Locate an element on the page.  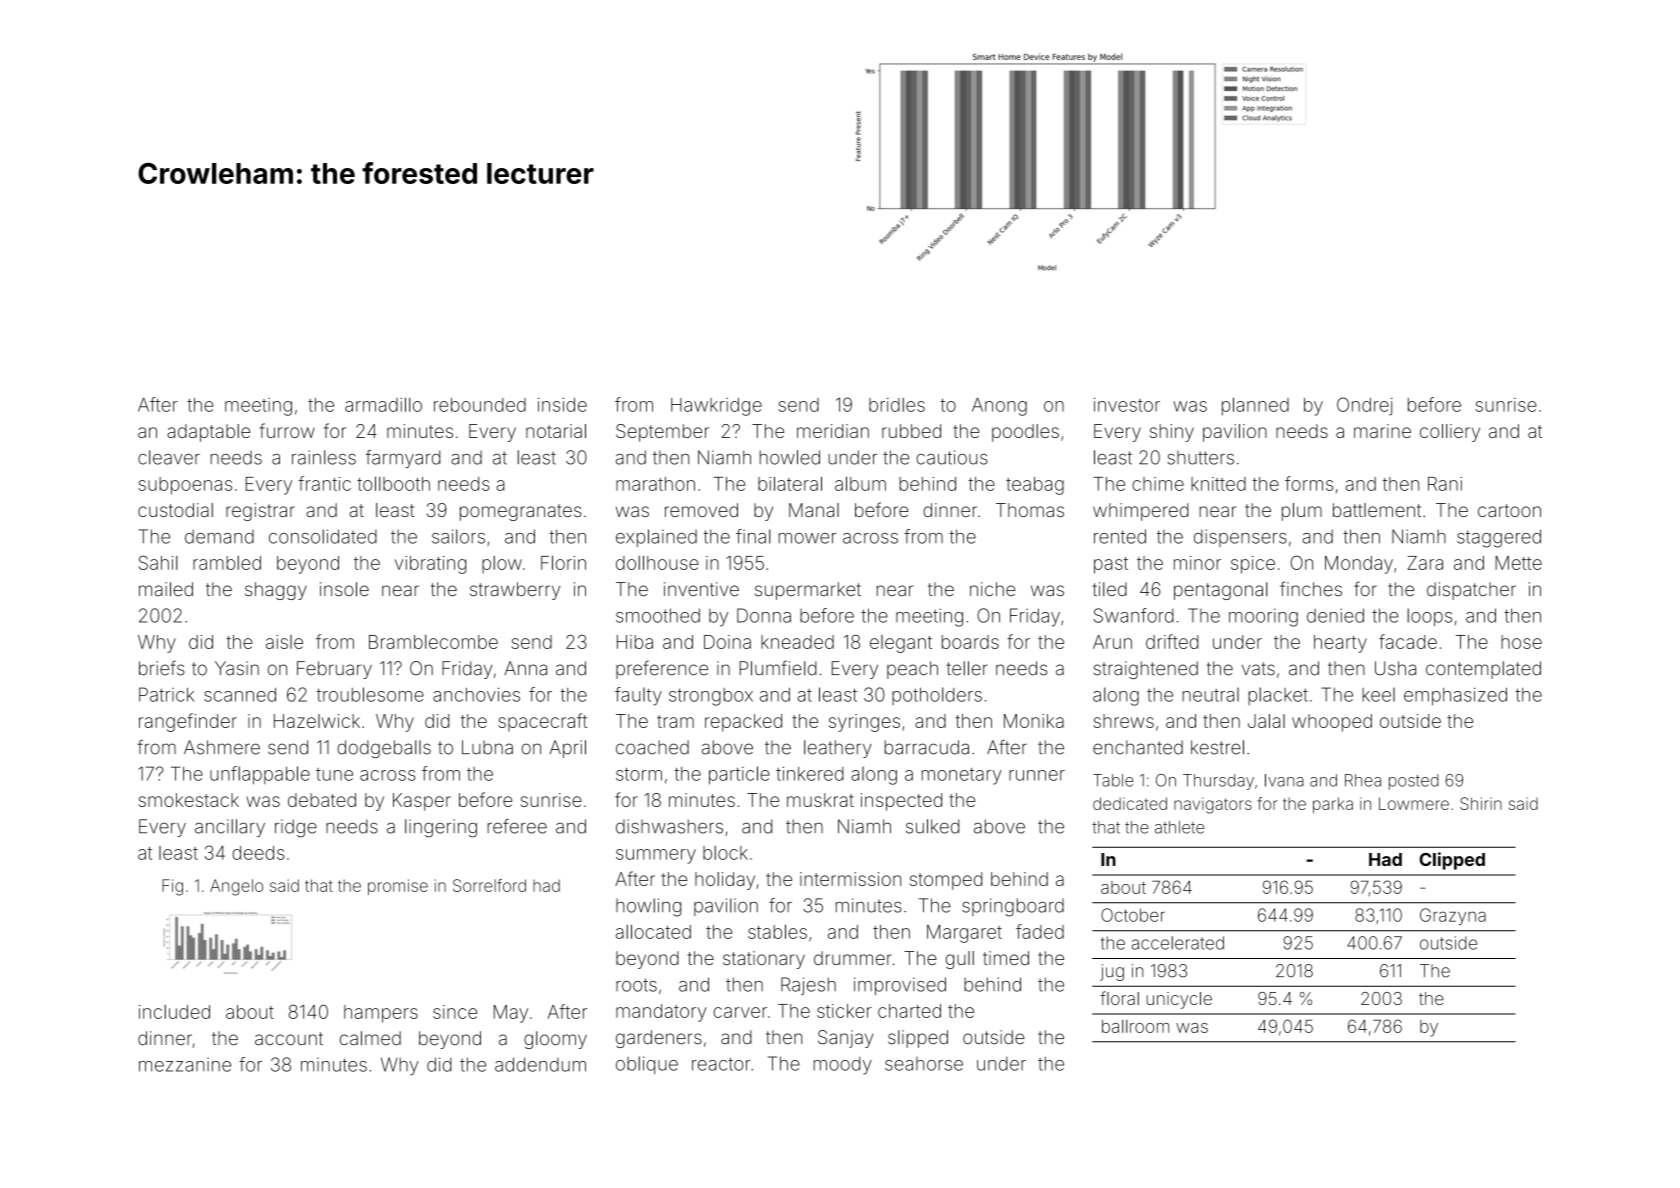
dollhouse is located at coordinates (657, 562).
